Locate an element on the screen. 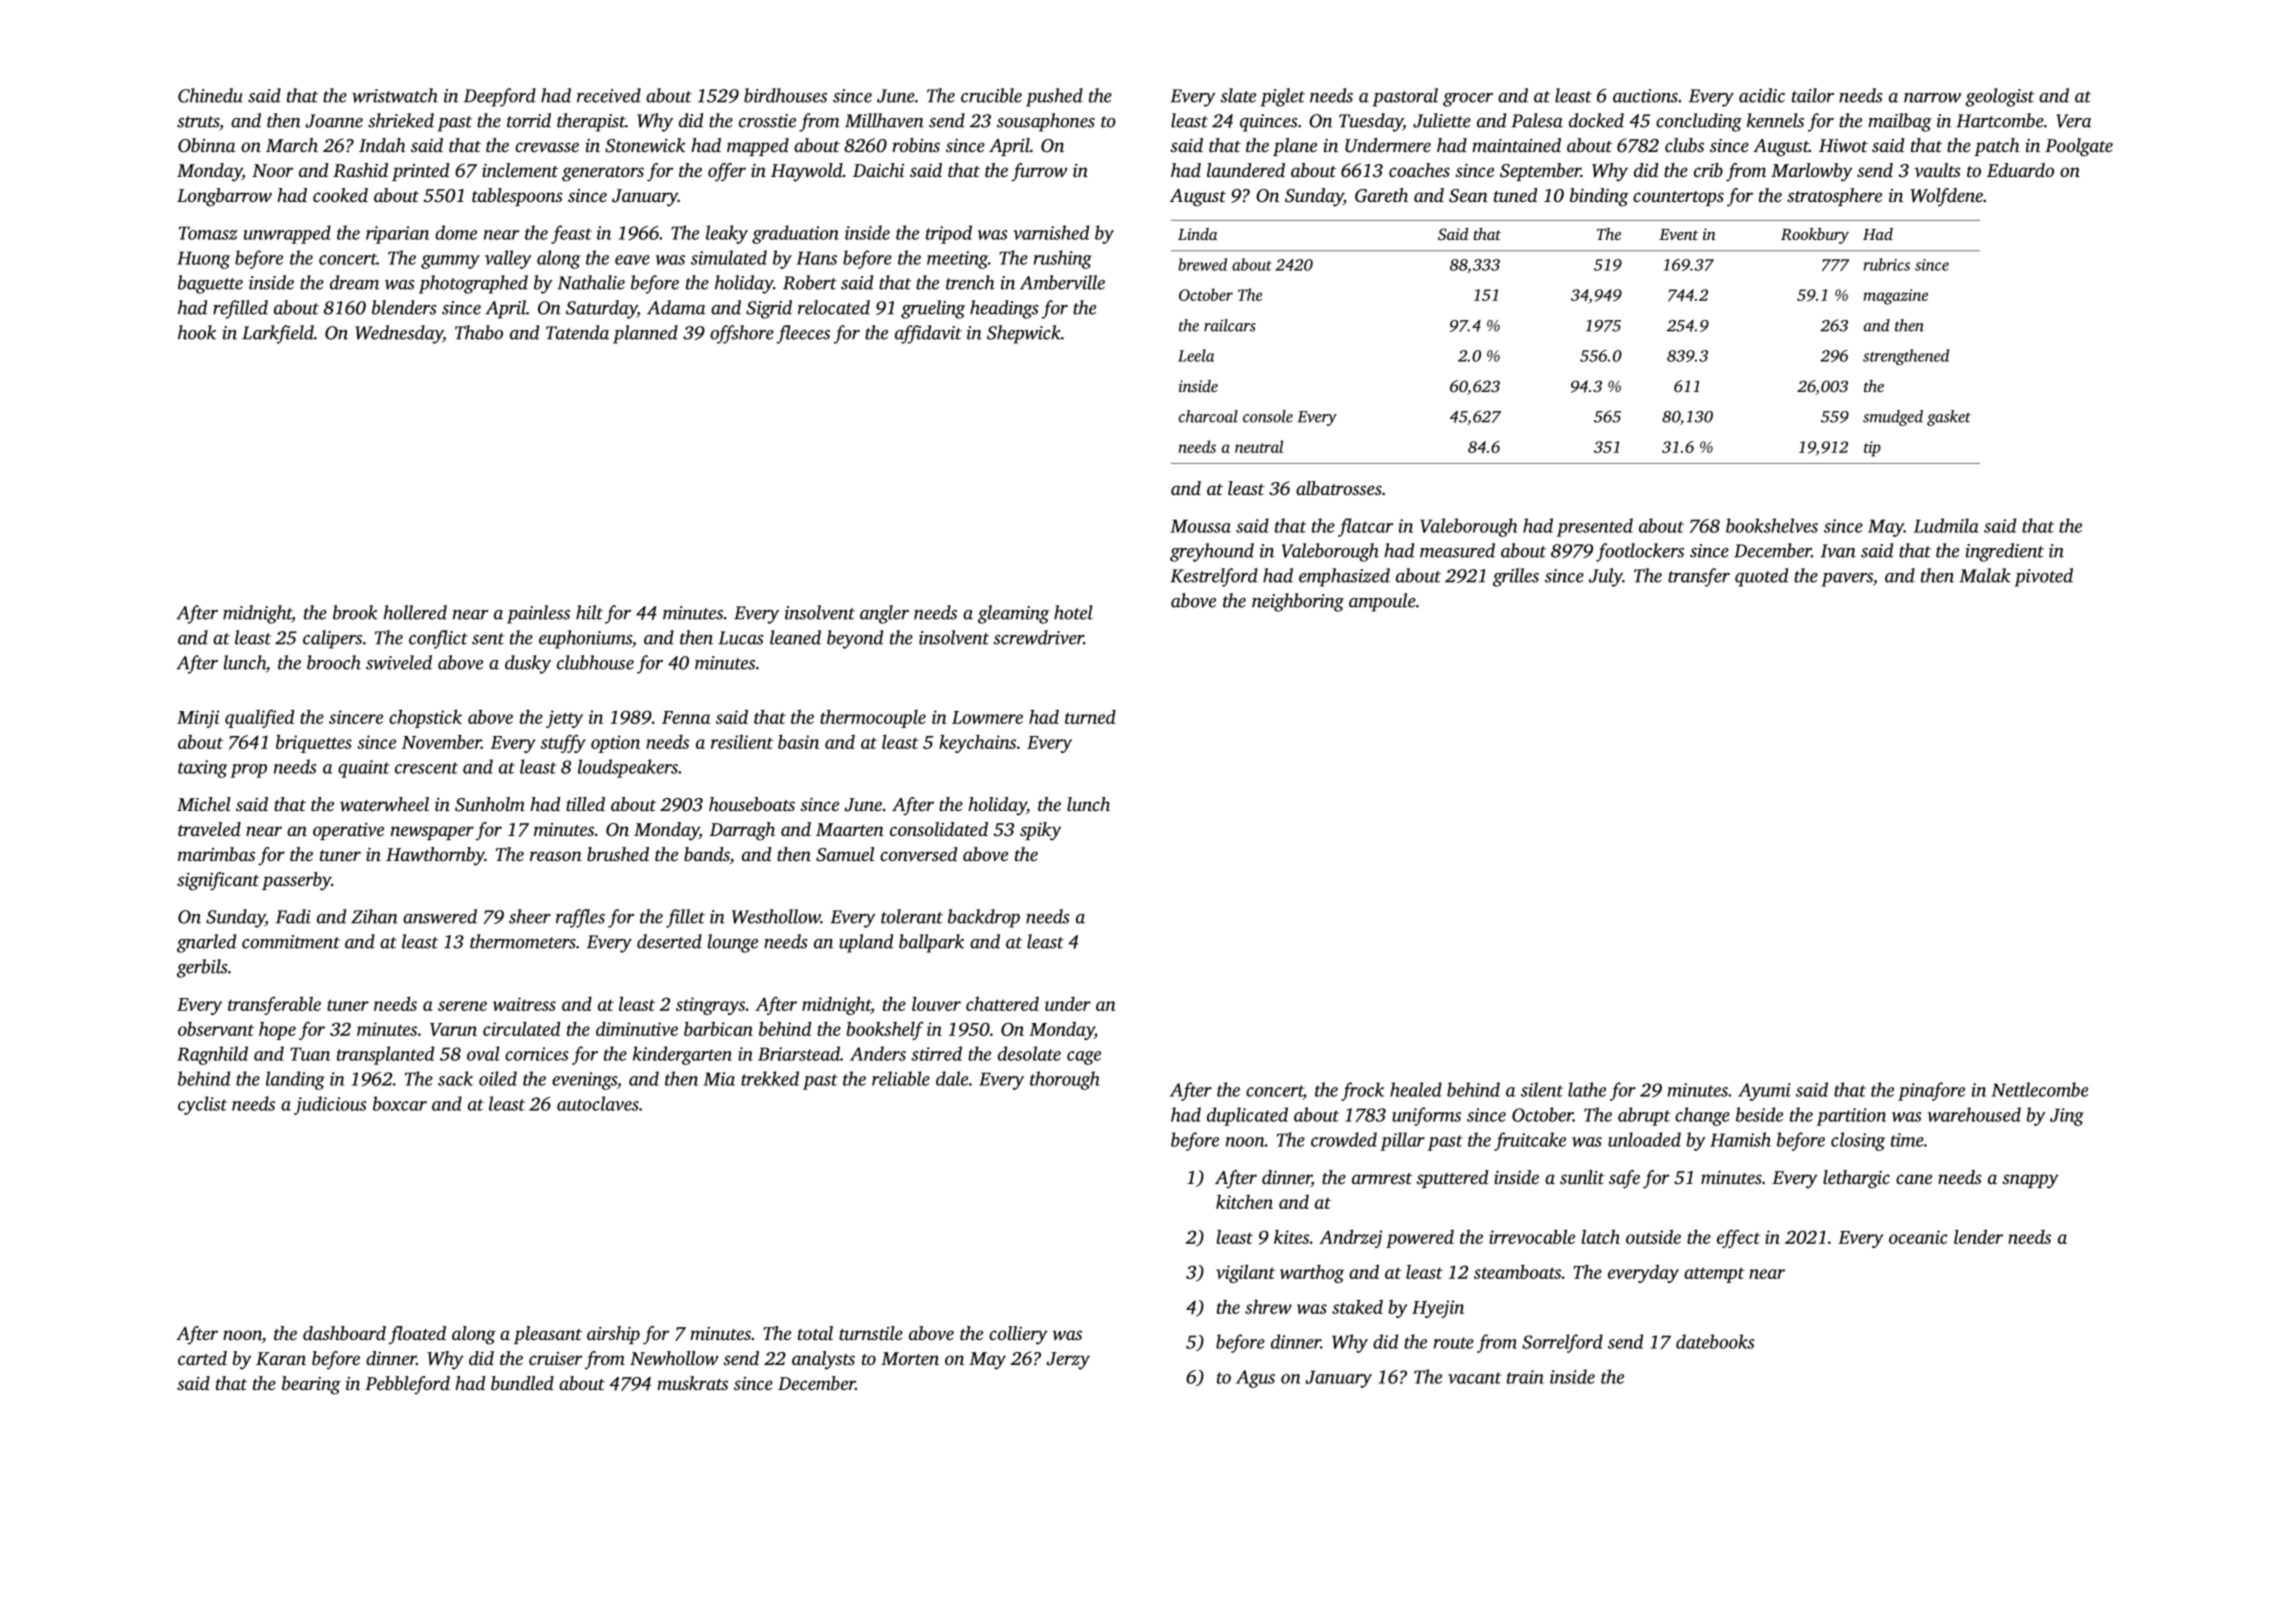  mailbag is located at coordinates (1900, 122).
